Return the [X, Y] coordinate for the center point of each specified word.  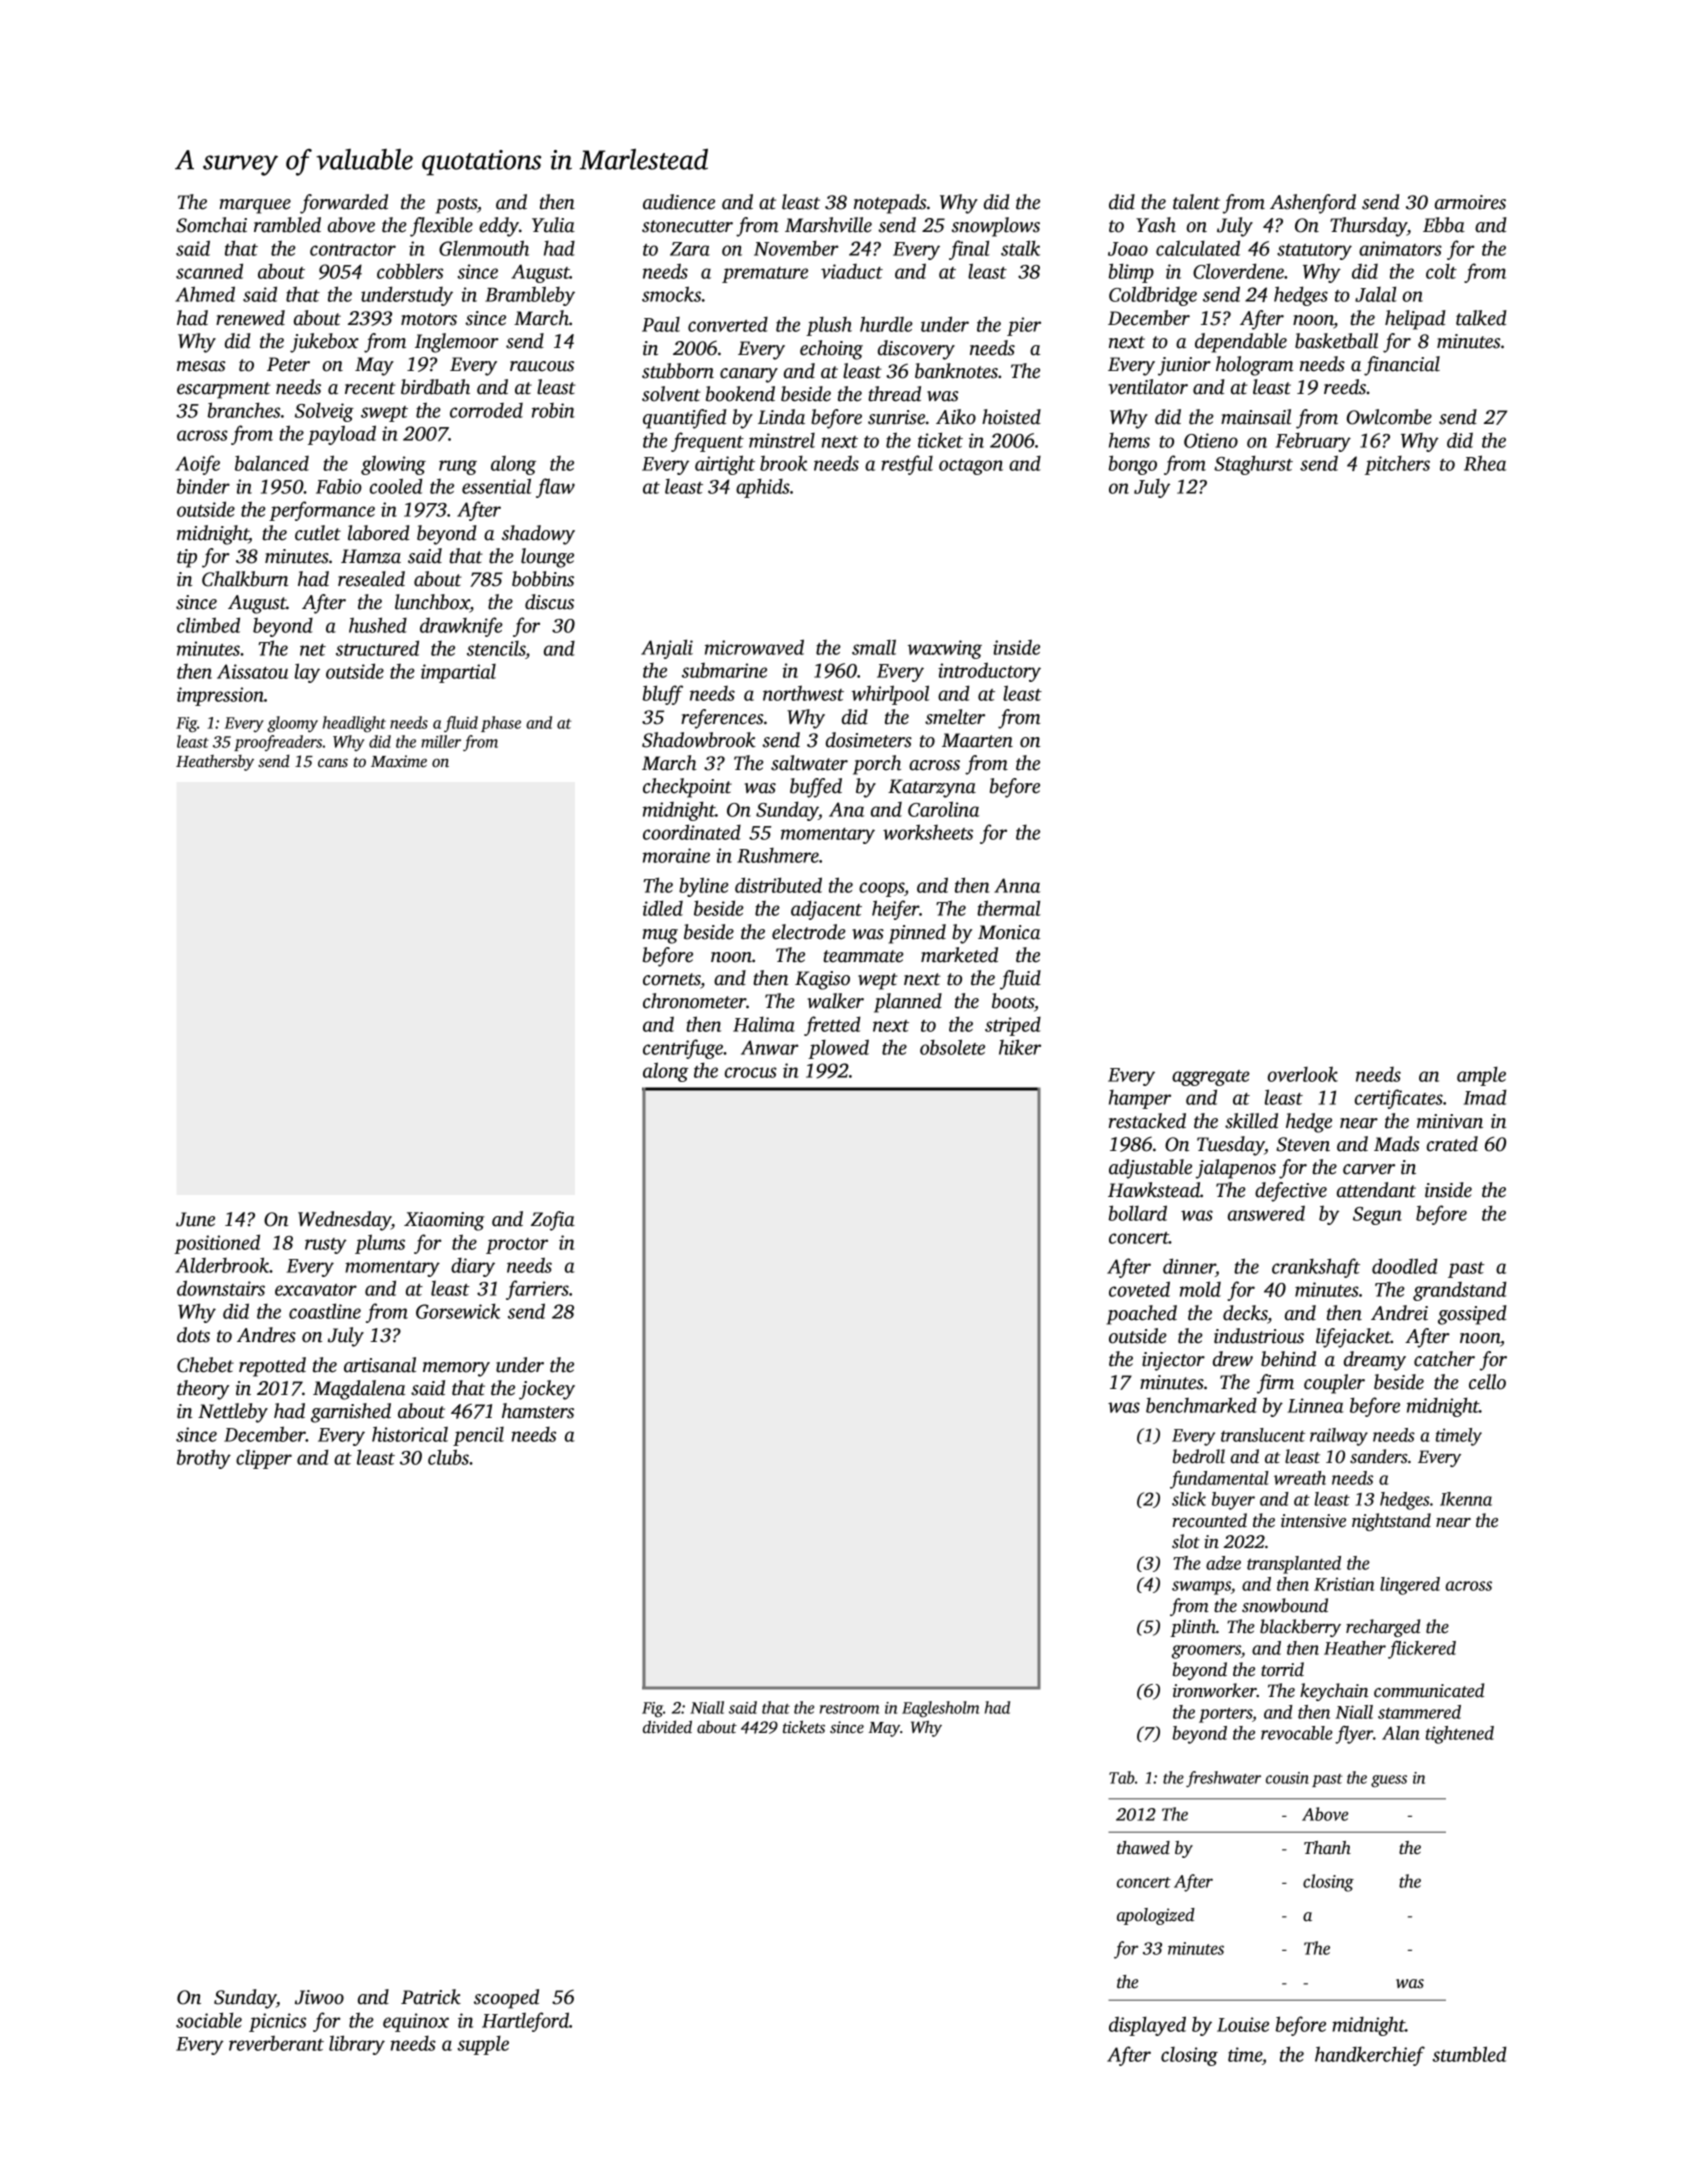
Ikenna [1466, 1499]
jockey [547, 1390]
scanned [209, 271]
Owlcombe [1389, 417]
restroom [849, 1709]
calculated [1198, 248]
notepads [890, 204]
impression [220, 696]
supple [483, 2045]
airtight [725, 465]
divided [667, 1726]
